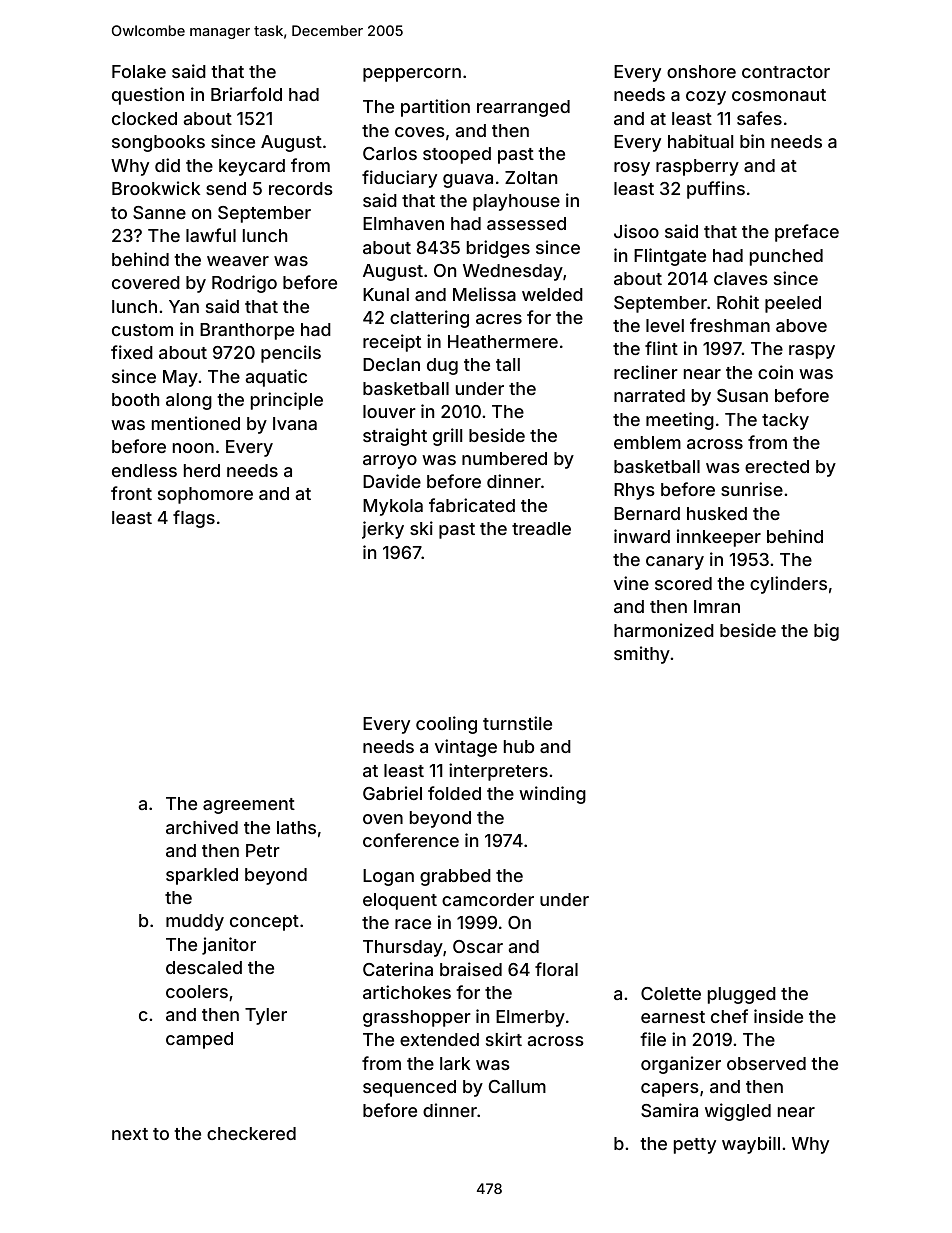  Describe the element at coordinates (466, 748) in the screenshot. I see `vintage` at that location.
